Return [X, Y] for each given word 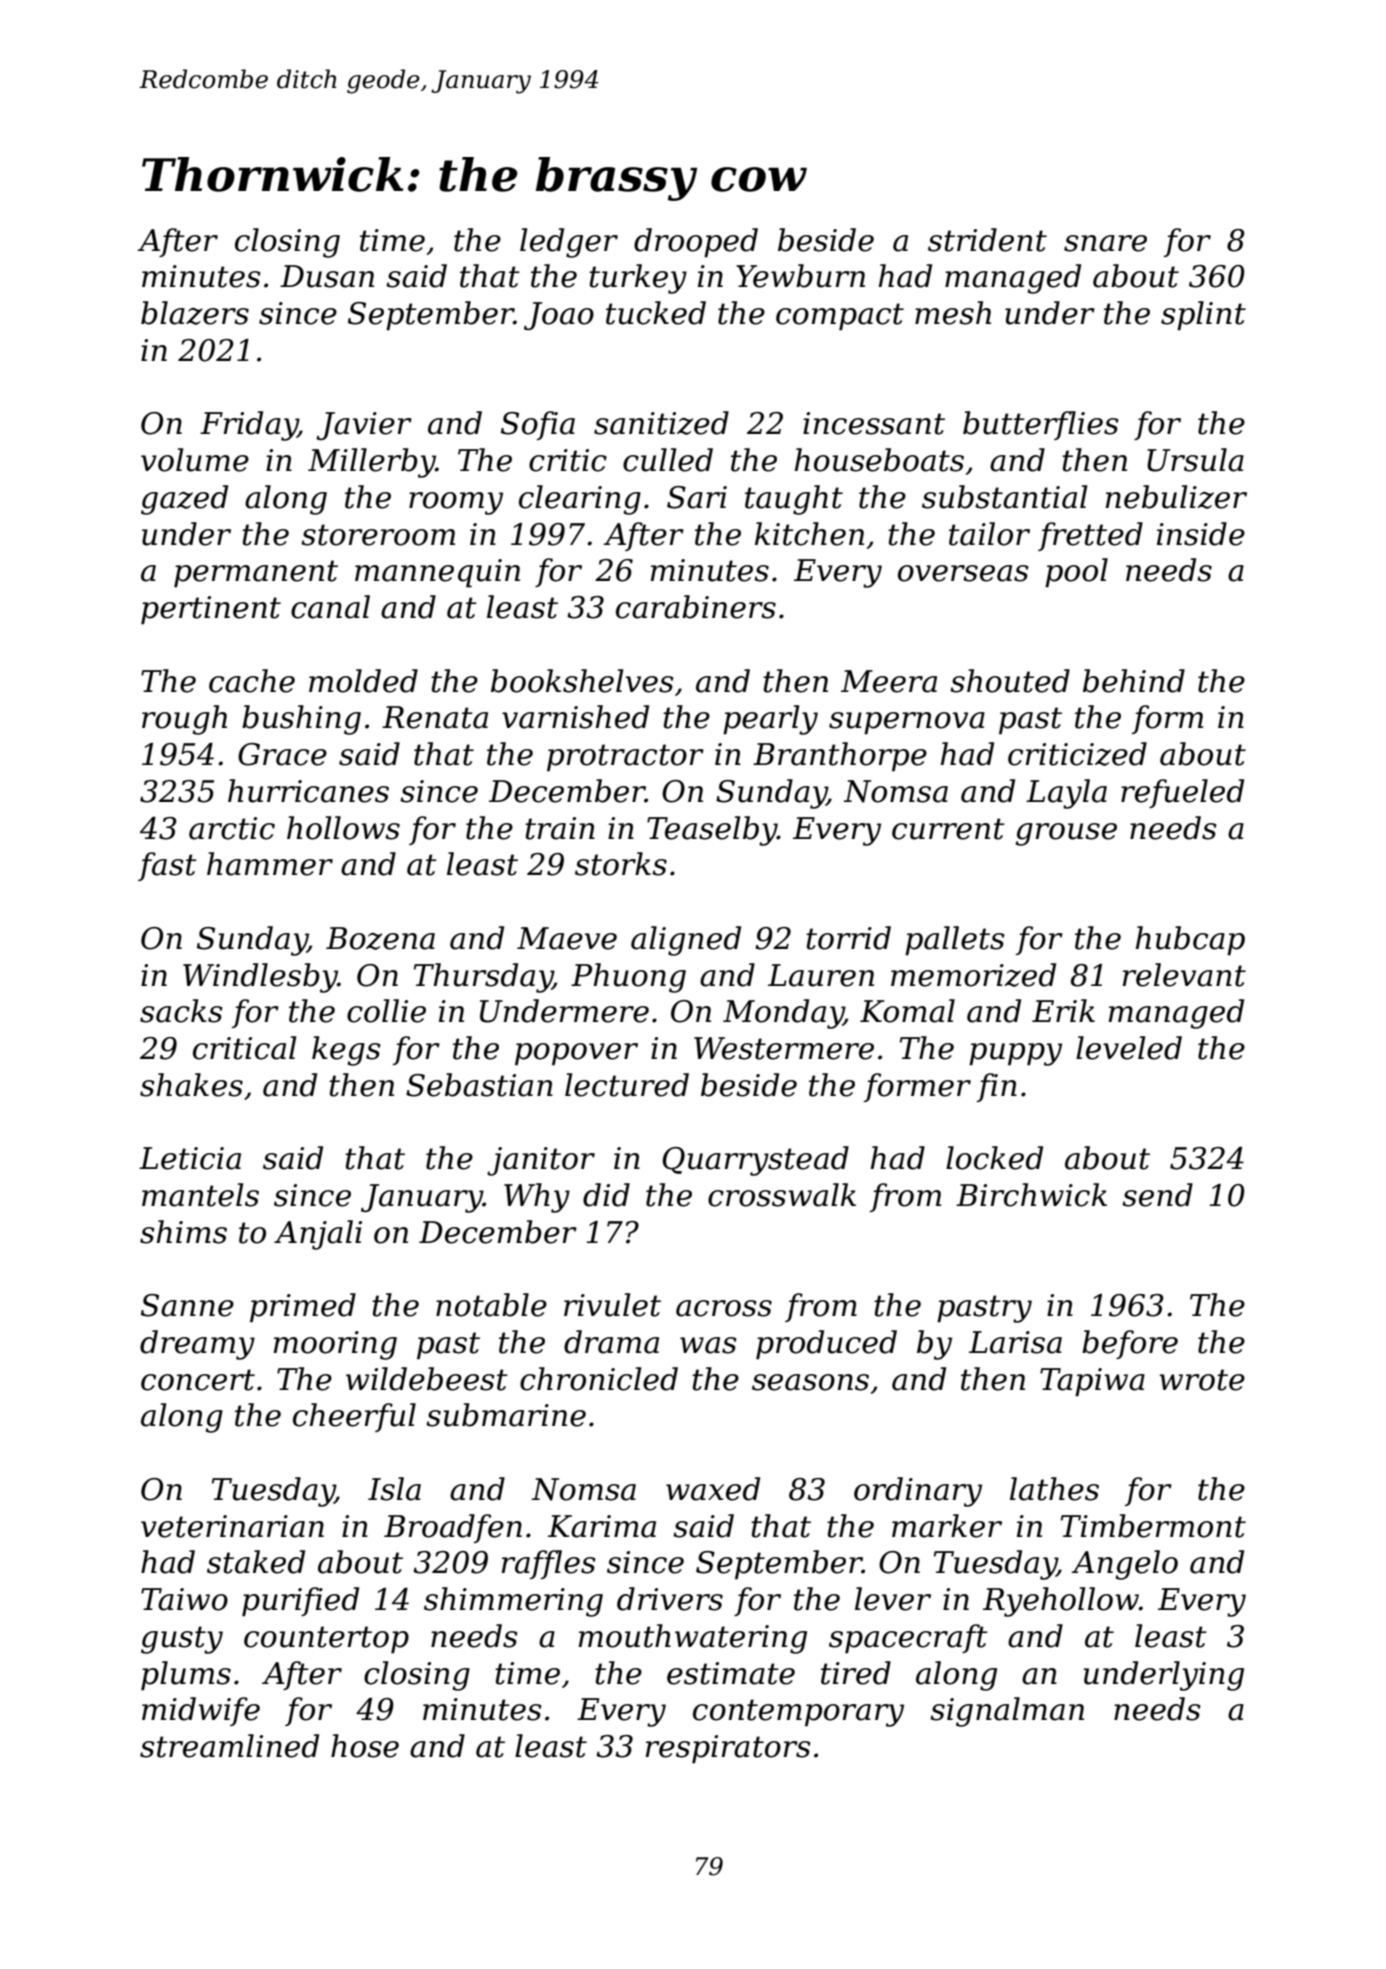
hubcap [1190, 940]
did [606, 1195]
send [1157, 1195]
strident [987, 240]
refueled [1182, 793]
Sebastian [479, 1085]
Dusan [327, 276]
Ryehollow [1061, 1602]
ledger [569, 243]
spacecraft [908, 1639]
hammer [270, 864]
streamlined [229, 1746]
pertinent [211, 610]
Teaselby [712, 831]
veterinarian [232, 1526]
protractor [625, 757]
